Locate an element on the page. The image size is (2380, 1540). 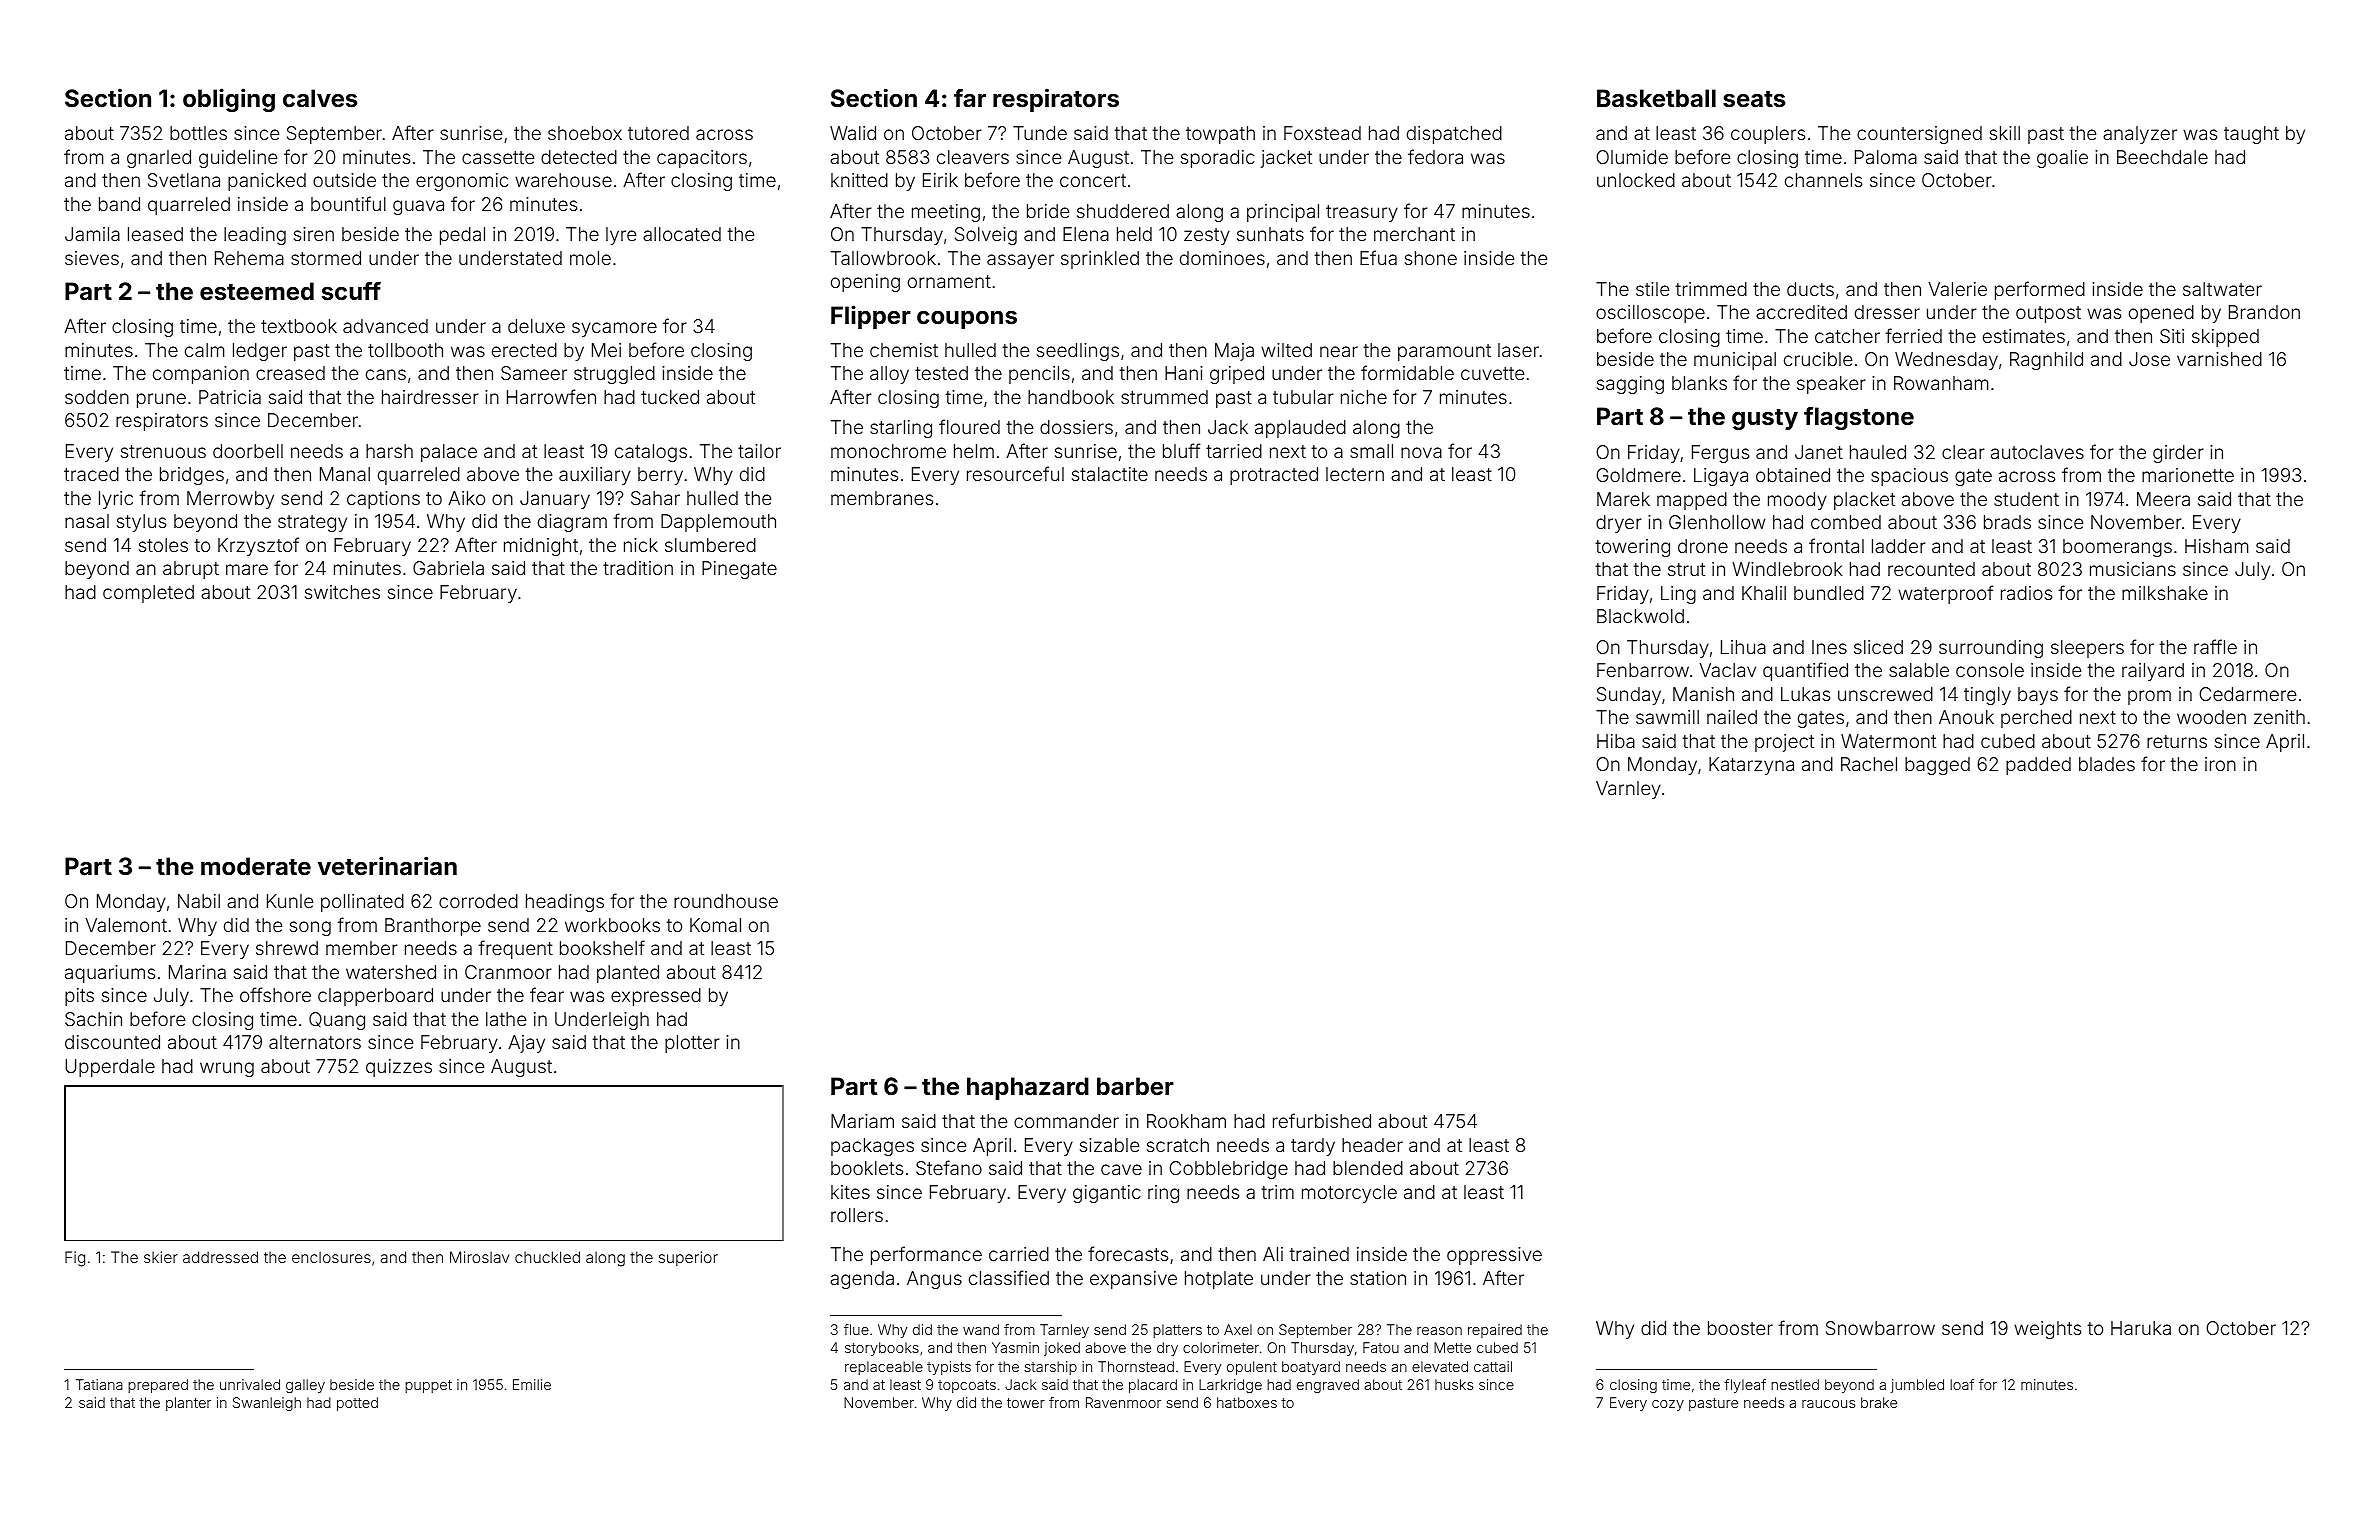
headings is located at coordinates (565, 903).
